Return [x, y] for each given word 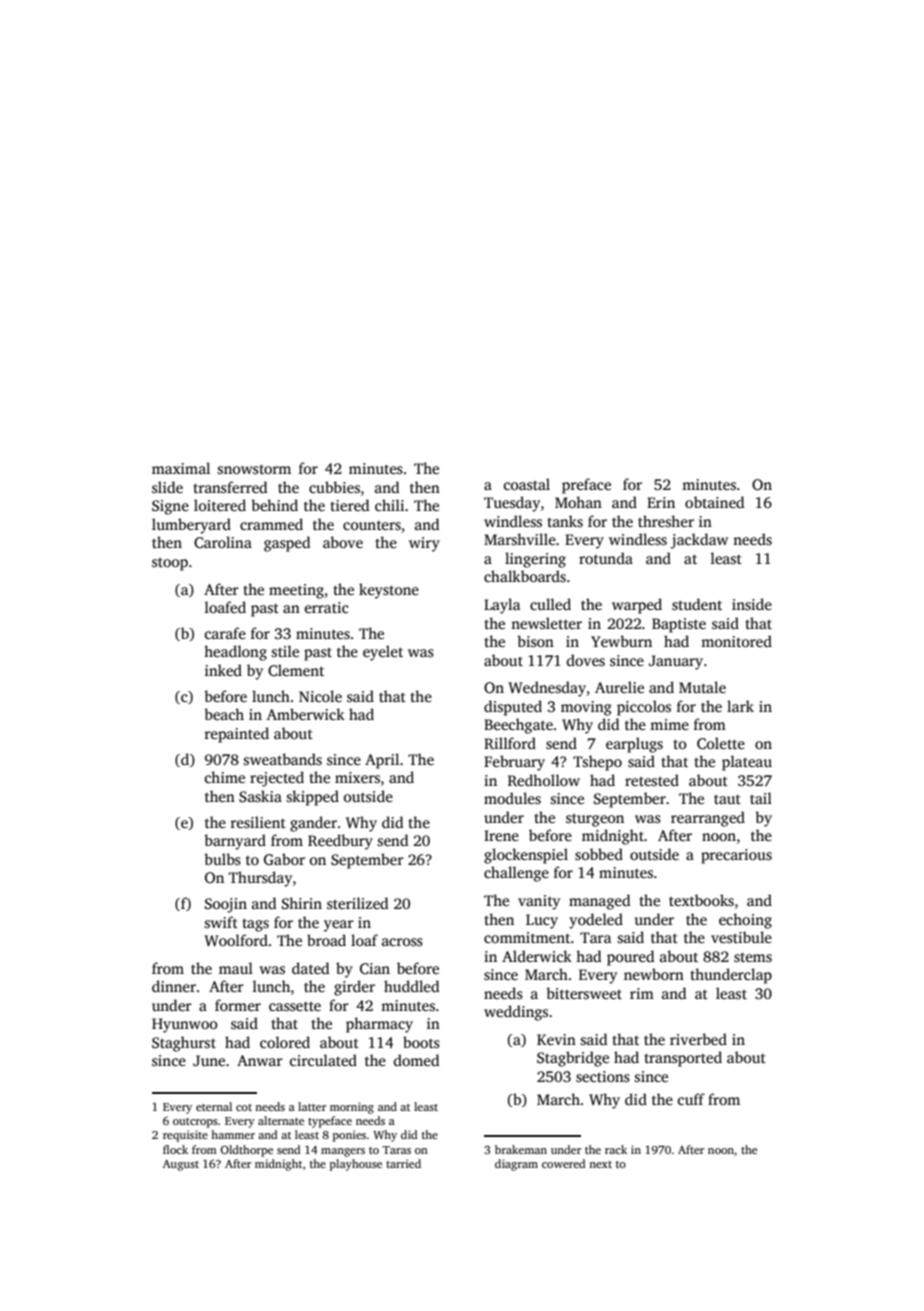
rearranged [708, 819]
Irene [501, 835]
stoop [170, 564]
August [181, 1165]
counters [372, 525]
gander [313, 824]
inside [752, 604]
